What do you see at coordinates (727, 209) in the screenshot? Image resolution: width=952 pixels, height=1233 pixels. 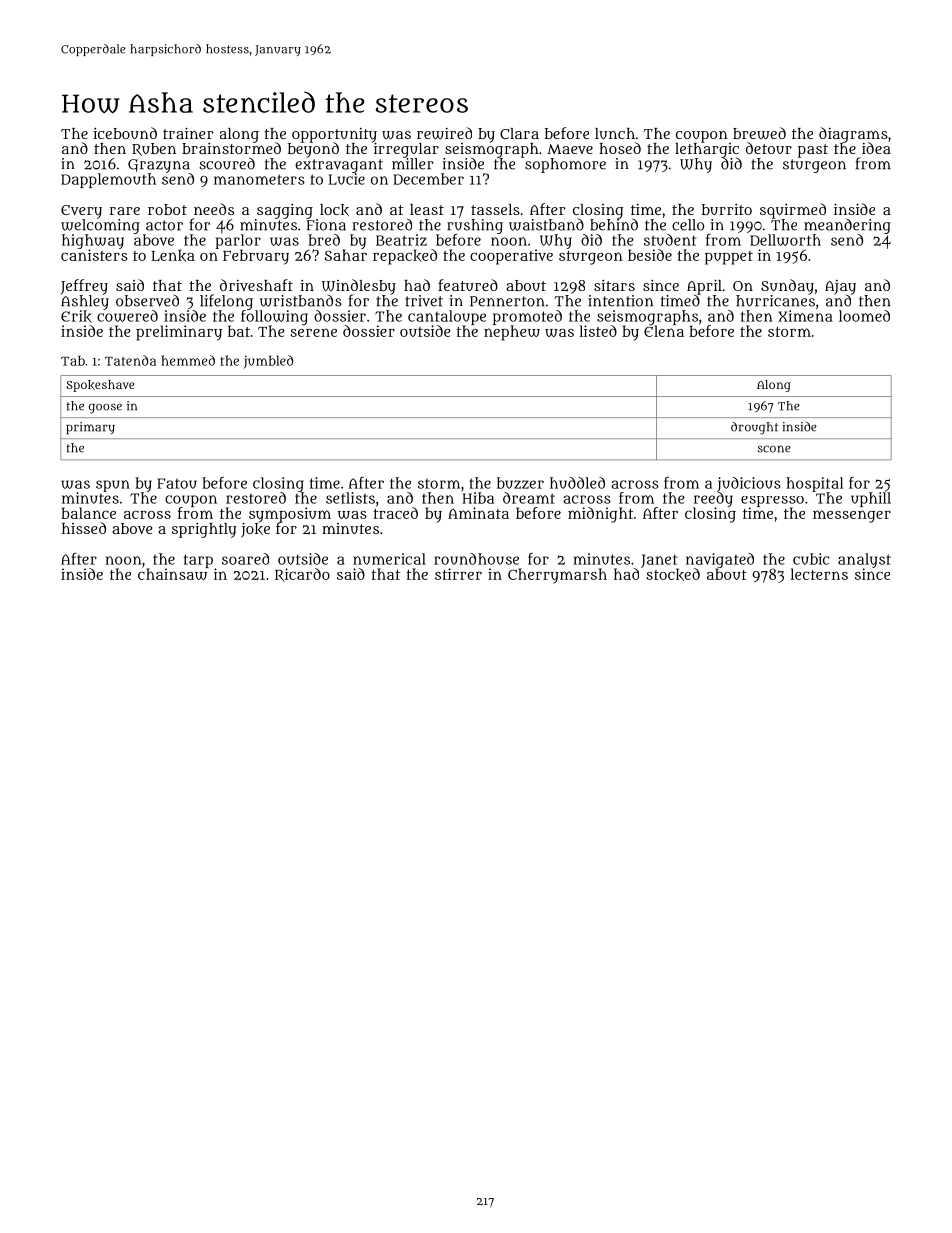 I see `burrito` at bounding box center [727, 209].
